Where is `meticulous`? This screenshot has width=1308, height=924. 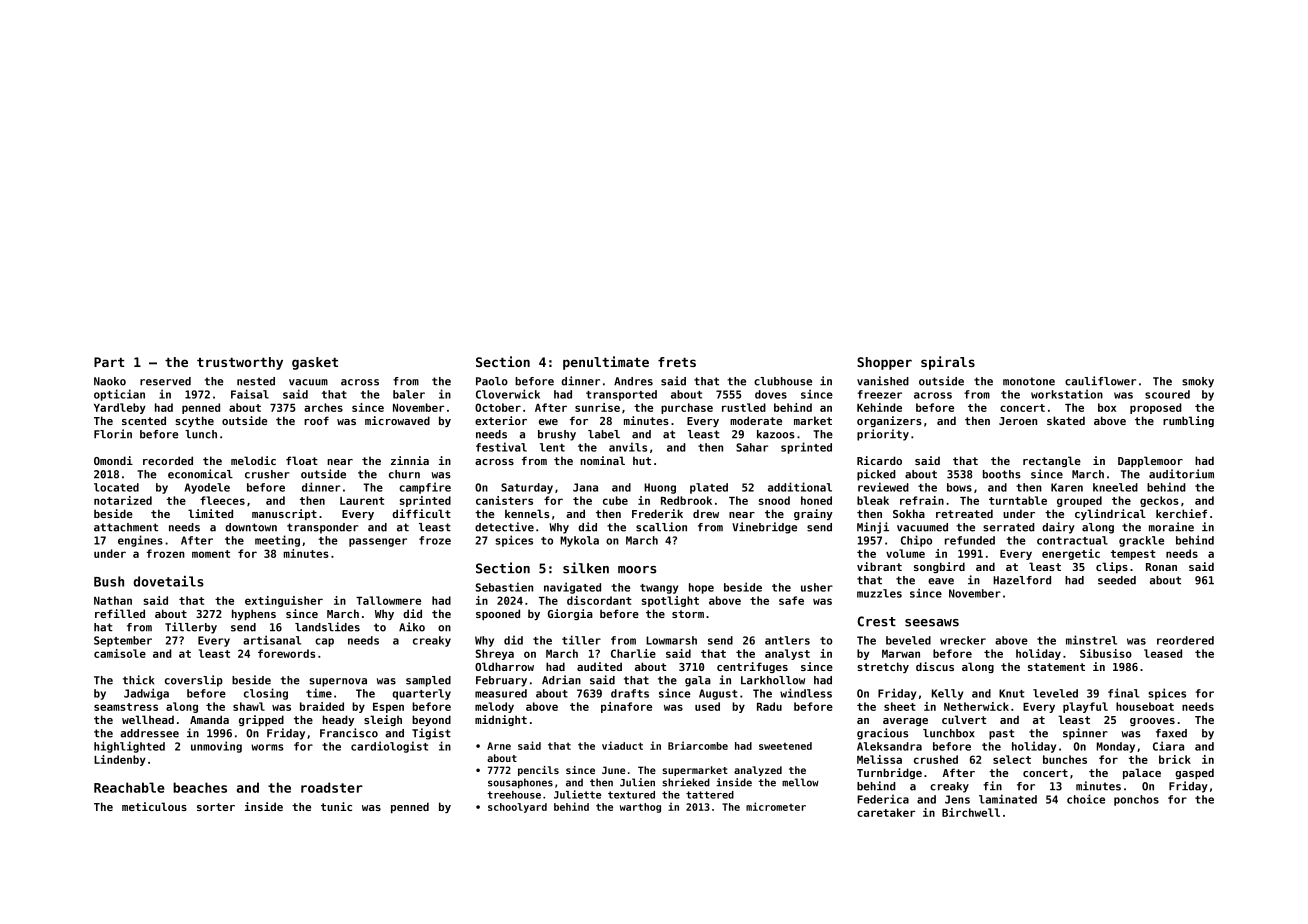
meticulous is located at coordinates (154, 806).
